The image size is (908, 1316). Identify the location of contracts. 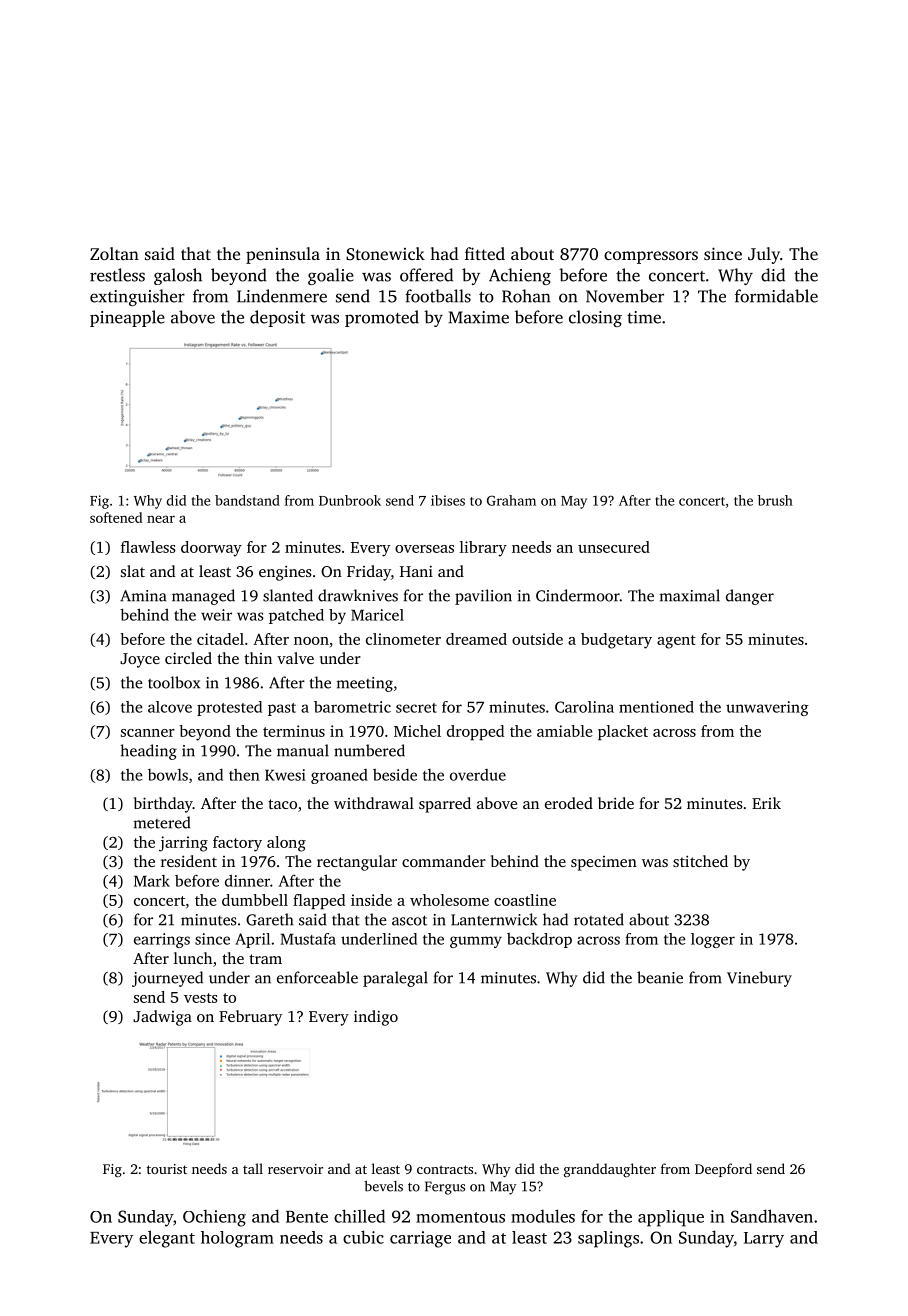
(445, 1169).
